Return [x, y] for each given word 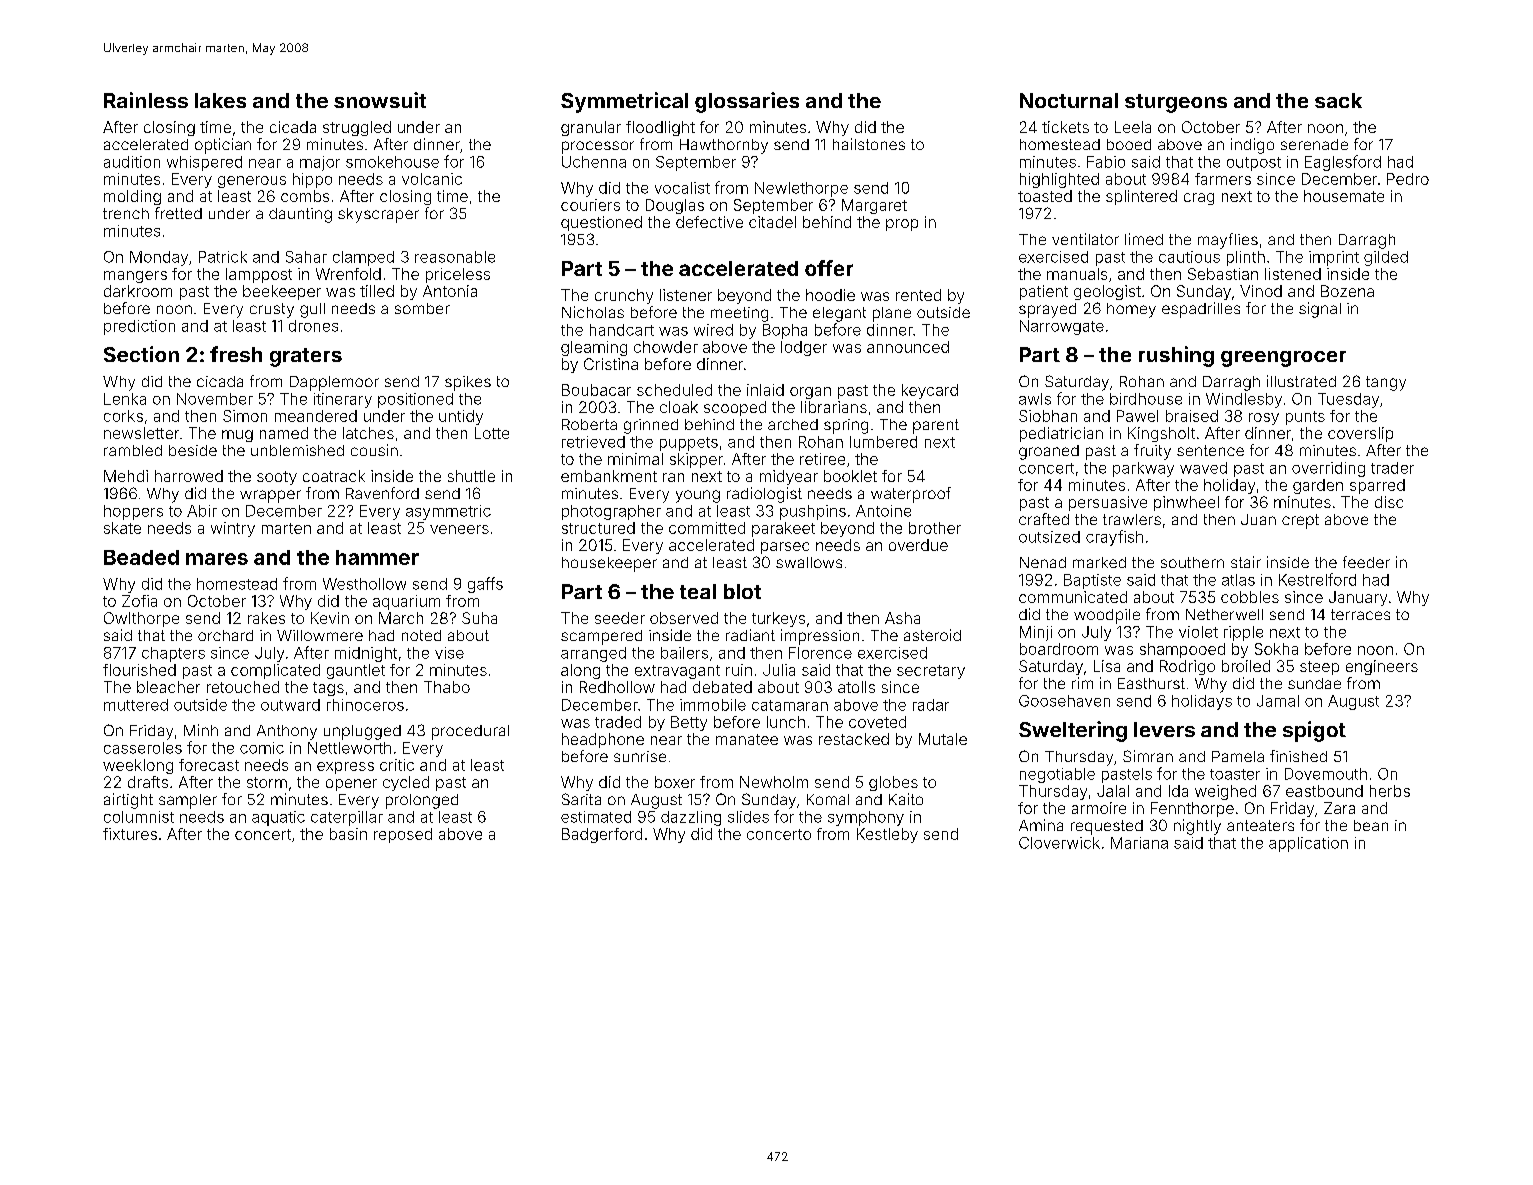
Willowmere [320, 635]
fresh [236, 354]
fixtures [130, 834]
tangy [1386, 383]
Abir [202, 511]
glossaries [747, 102]
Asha [902, 618]
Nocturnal [1069, 100]
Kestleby [887, 835]
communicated [1073, 597]
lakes [220, 100]
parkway [1143, 469]
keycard [930, 391]
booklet [850, 476]
